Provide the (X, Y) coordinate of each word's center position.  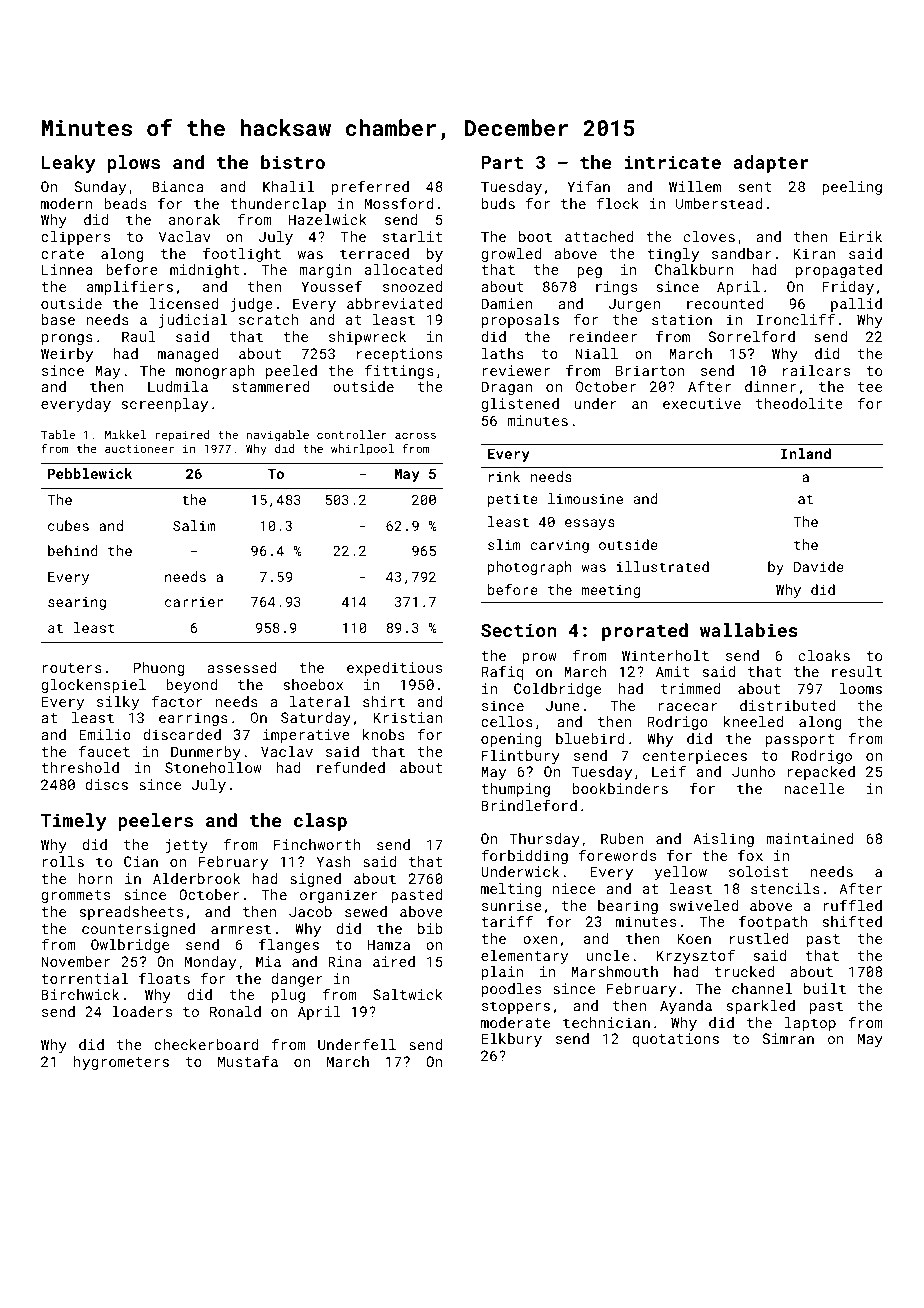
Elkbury (512, 1040)
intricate (673, 162)
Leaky (68, 164)
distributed (787, 705)
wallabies (749, 630)
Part (502, 162)
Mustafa (248, 1061)
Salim (194, 525)
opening (511, 740)
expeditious (394, 669)
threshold (80, 767)
